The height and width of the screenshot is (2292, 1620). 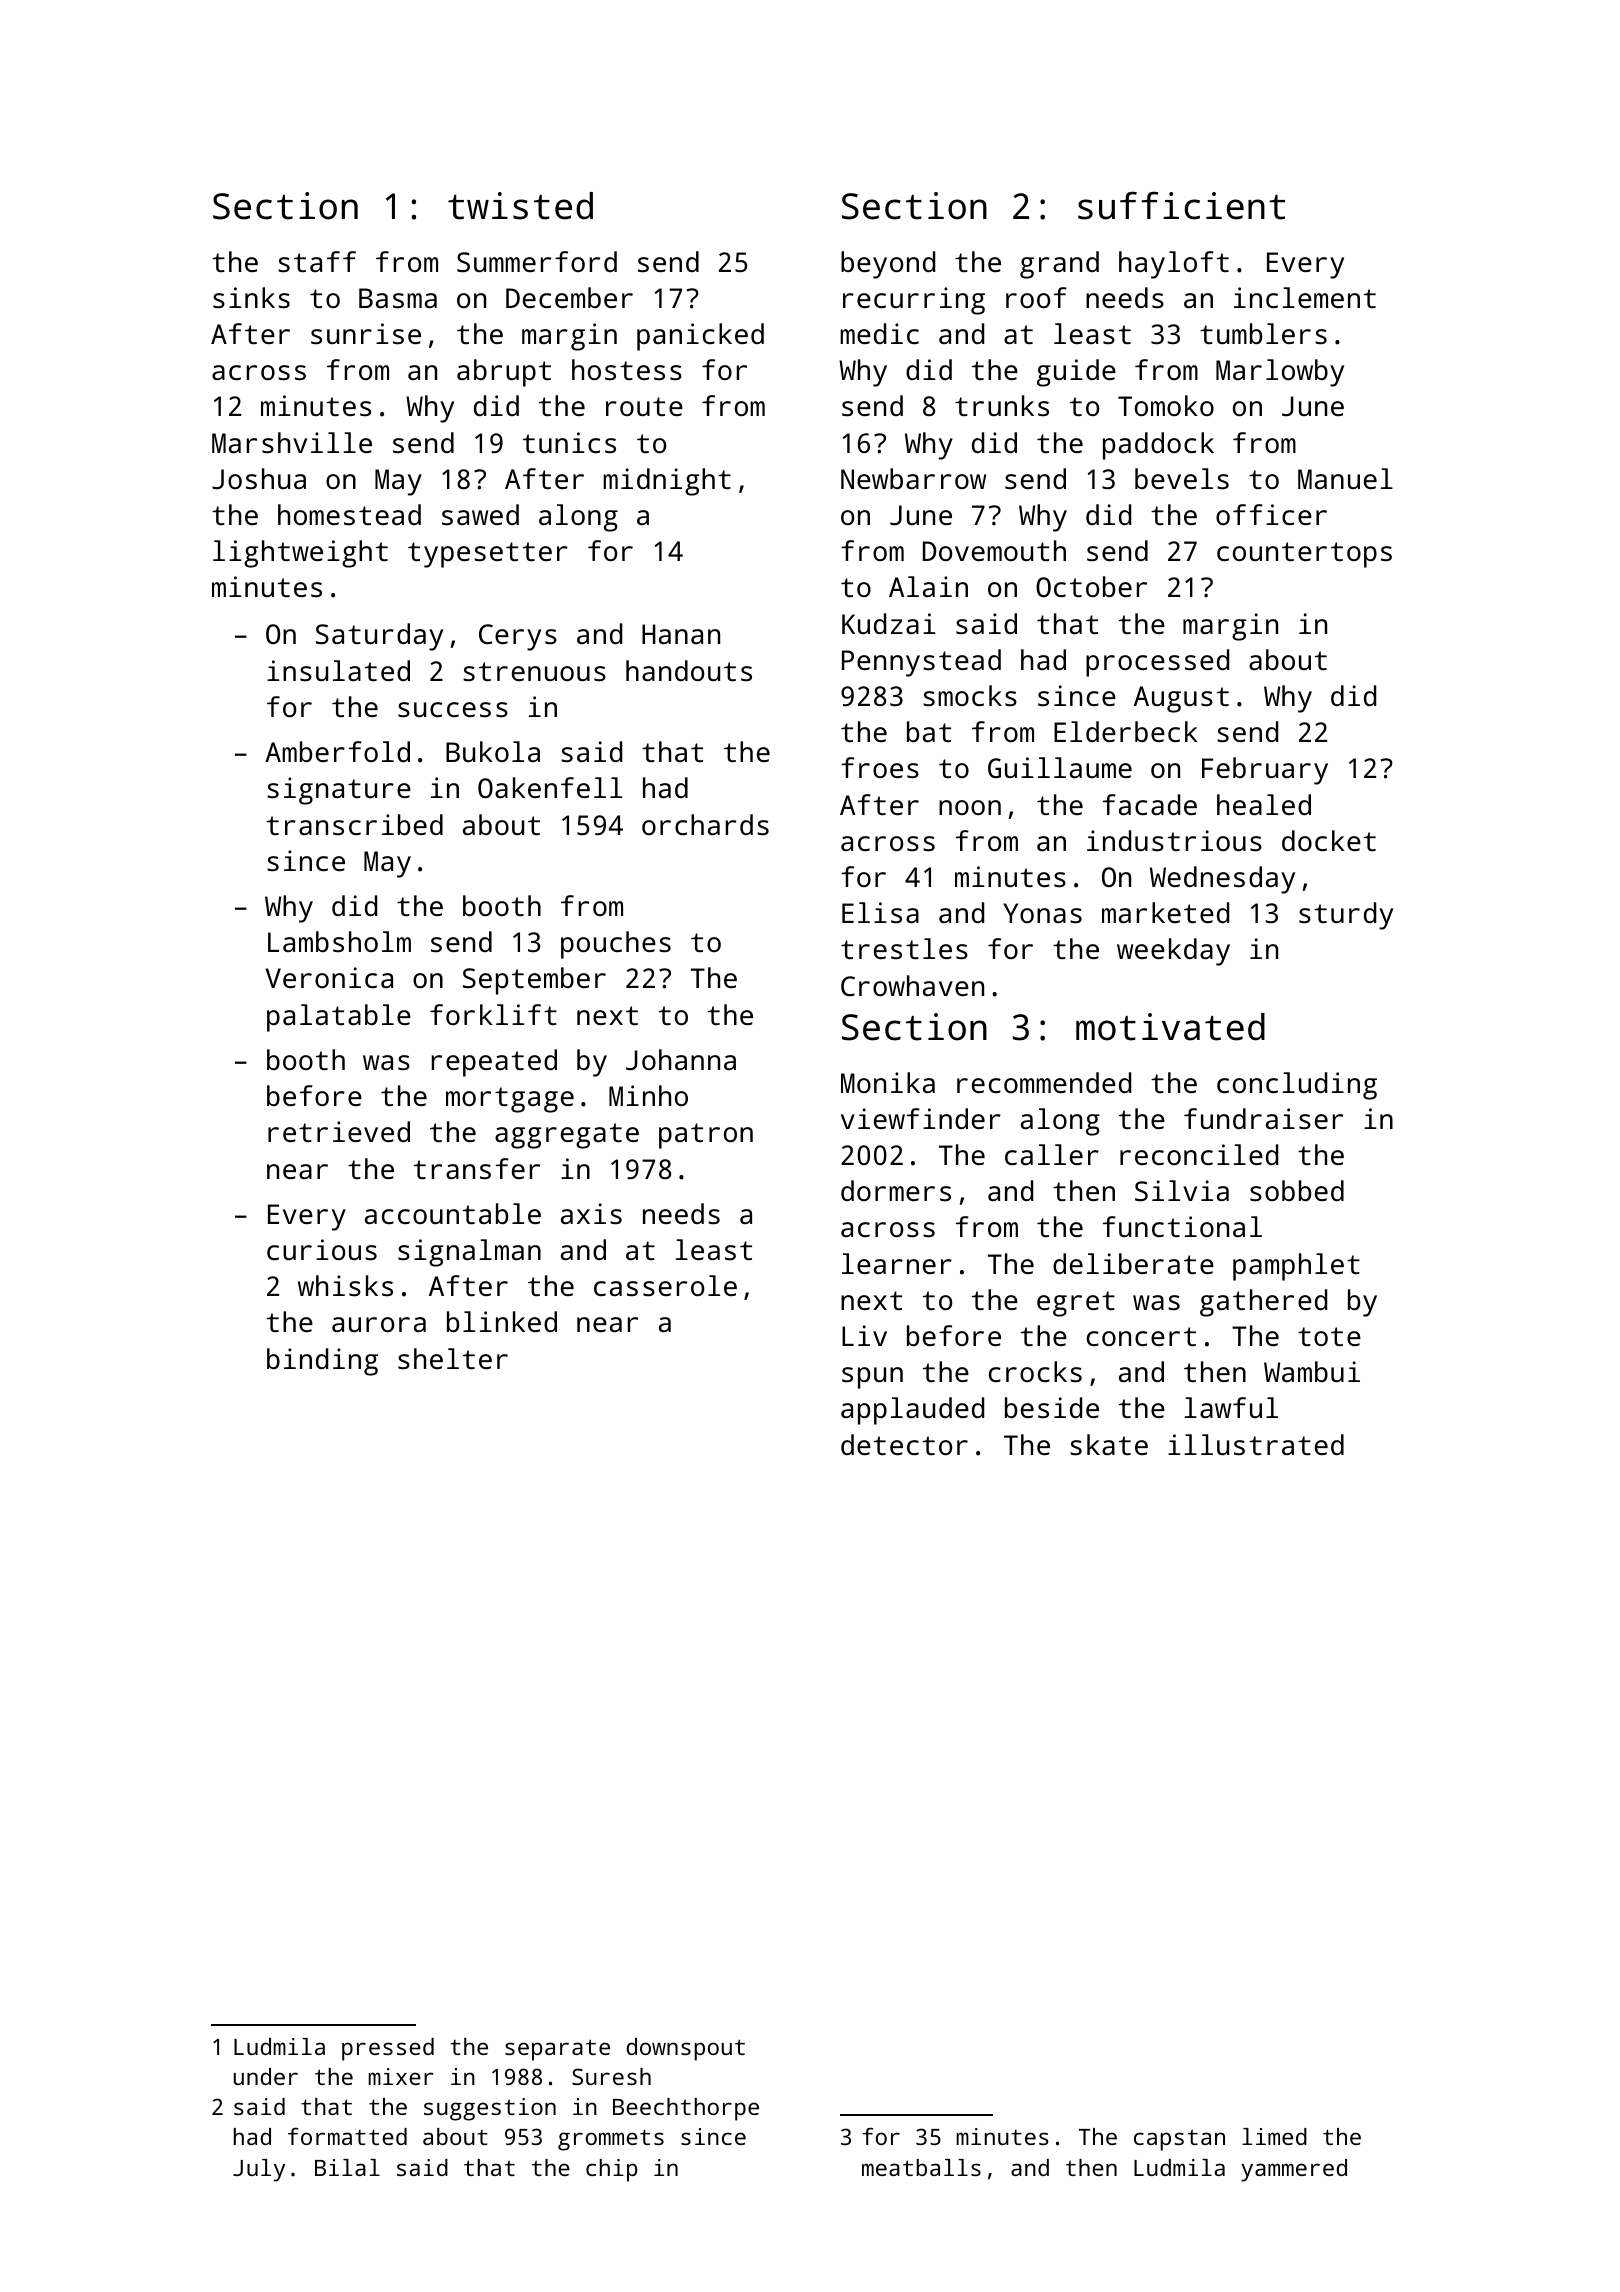 What do you see at coordinates (453, 1359) in the screenshot?
I see `shelter` at bounding box center [453, 1359].
